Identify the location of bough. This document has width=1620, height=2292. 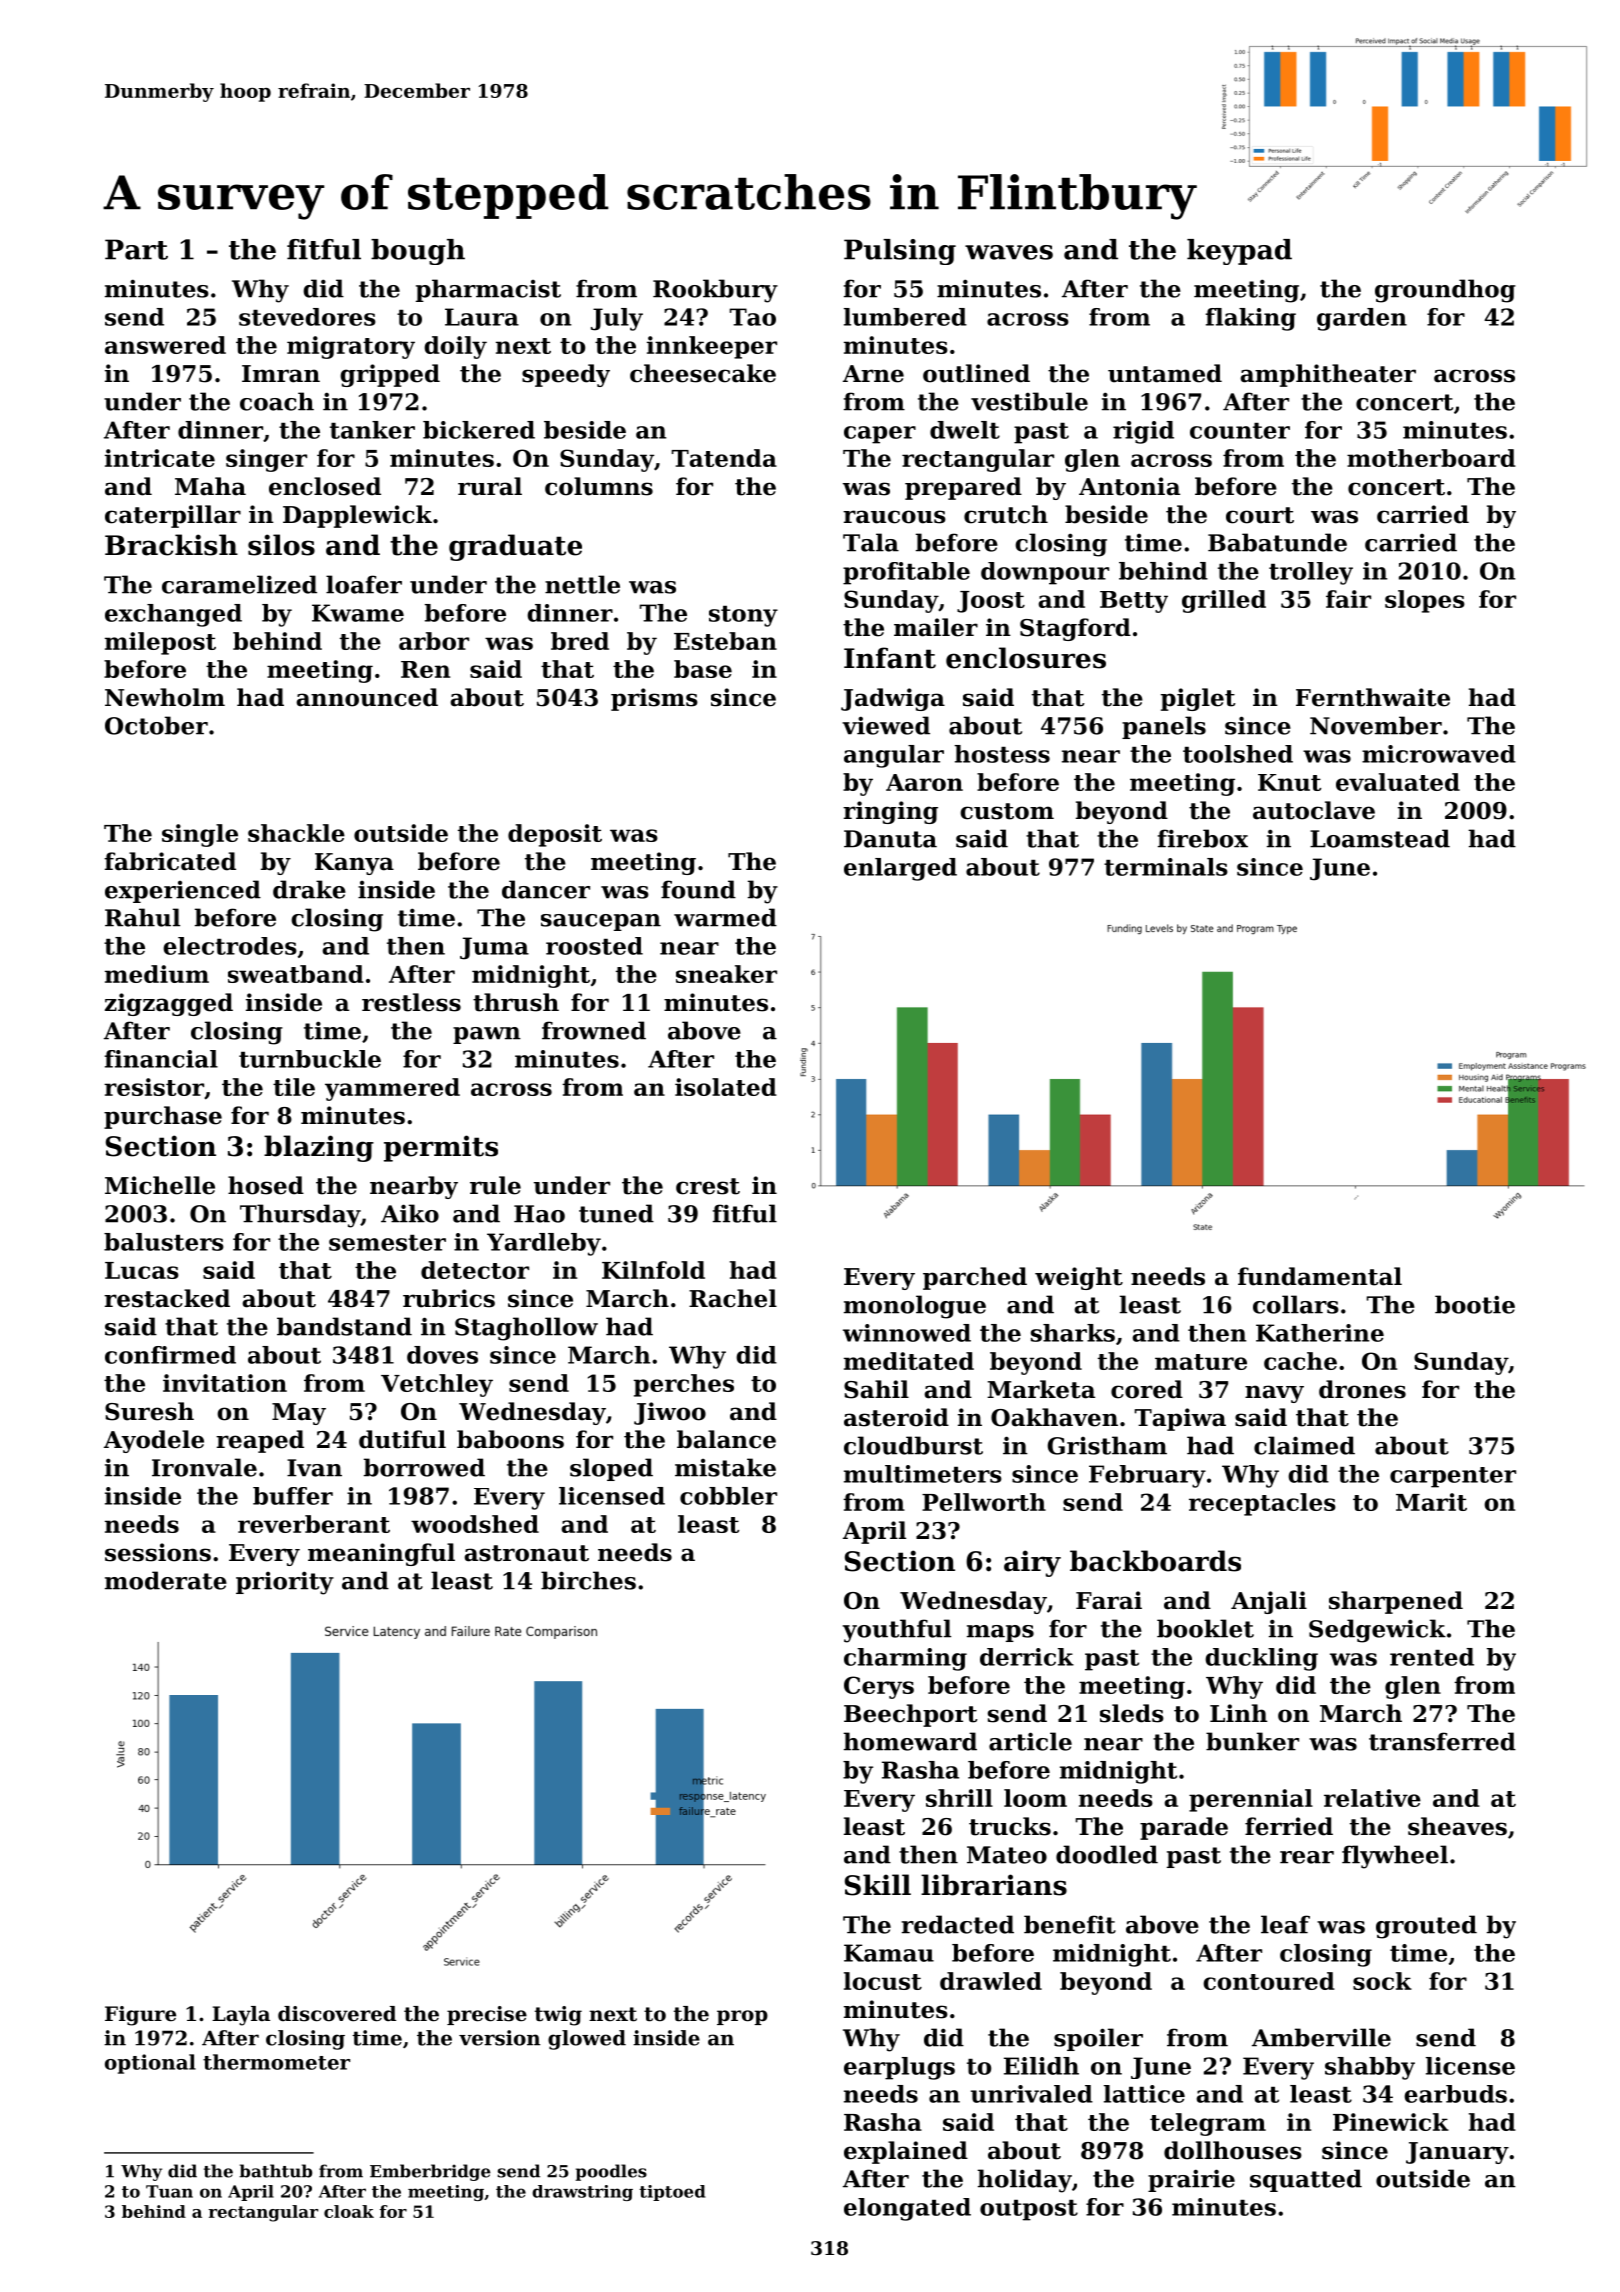
(418, 252).
